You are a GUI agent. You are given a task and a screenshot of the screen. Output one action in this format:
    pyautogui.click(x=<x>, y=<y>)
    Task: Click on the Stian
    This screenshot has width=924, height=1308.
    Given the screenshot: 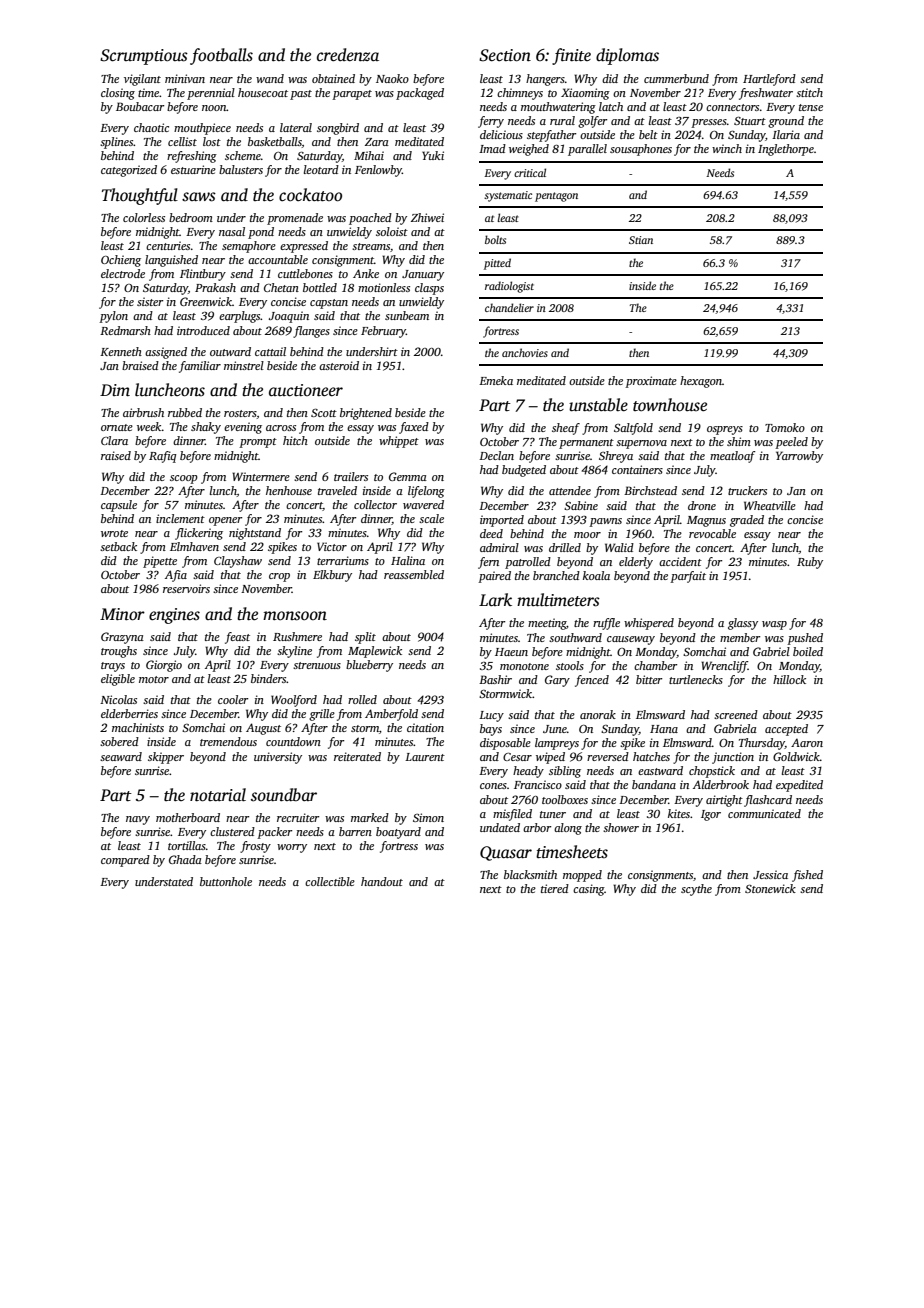 What is the action you would take?
    pyautogui.click(x=641, y=240)
